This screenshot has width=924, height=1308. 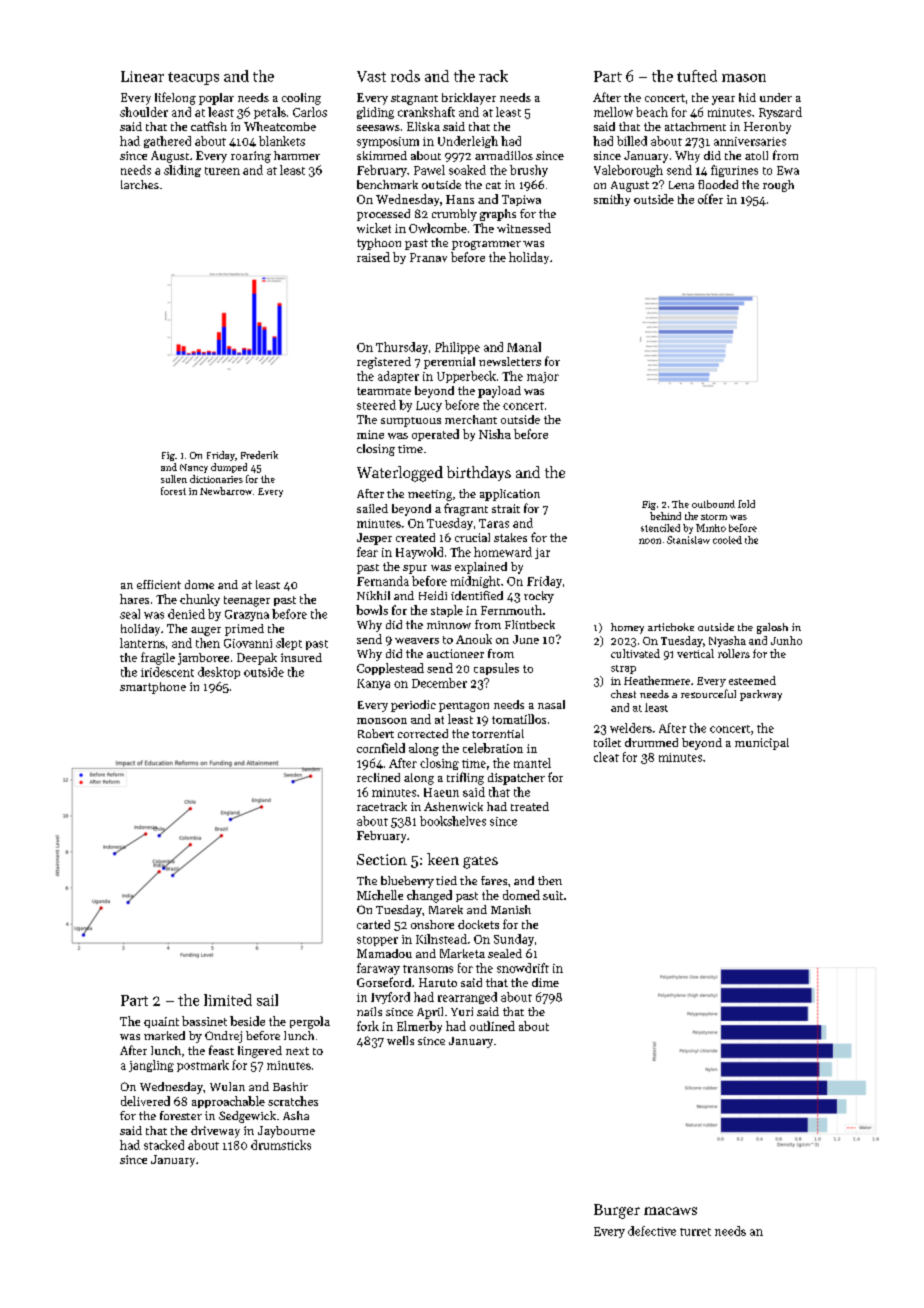 I want to click on sullen, so click(x=174, y=479).
